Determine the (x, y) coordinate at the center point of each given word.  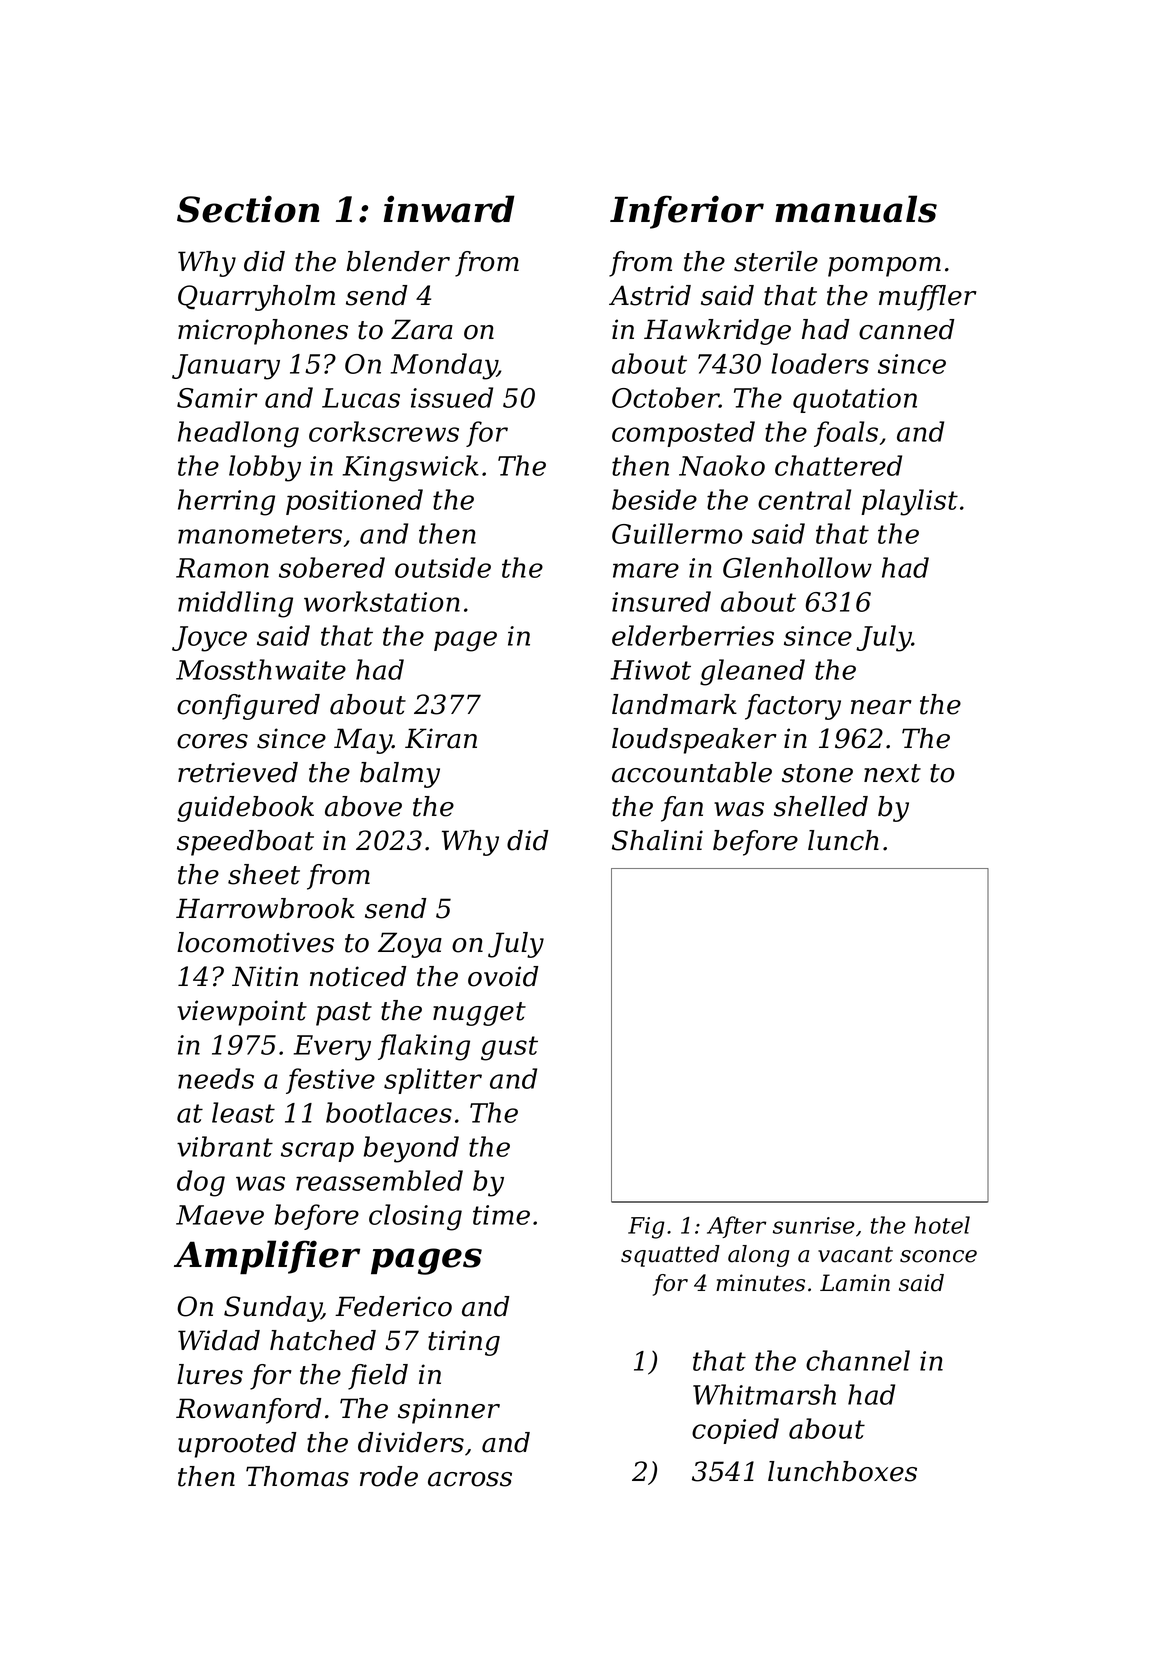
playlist (909, 502)
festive (330, 1081)
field (378, 1377)
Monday (444, 366)
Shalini (657, 840)
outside (443, 567)
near (881, 707)
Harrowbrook (265, 908)
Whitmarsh (764, 1394)
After (736, 1227)
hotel (942, 1225)
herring (226, 502)
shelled (821, 806)
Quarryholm (256, 298)
